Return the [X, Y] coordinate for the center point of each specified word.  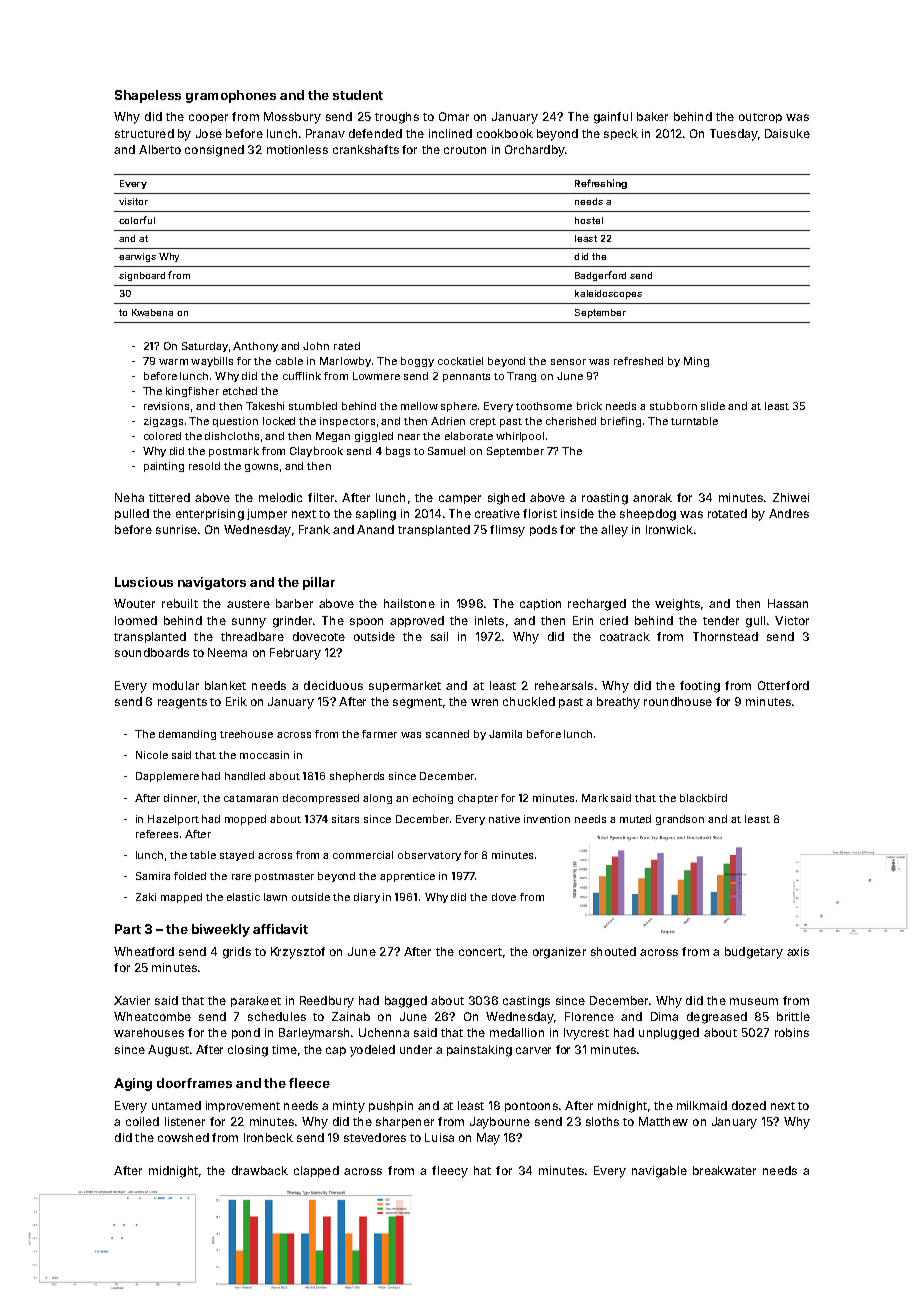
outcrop [760, 118]
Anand [375, 529]
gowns [261, 468]
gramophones [231, 96]
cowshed [183, 1137]
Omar [454, 116]
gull [755, 622]
